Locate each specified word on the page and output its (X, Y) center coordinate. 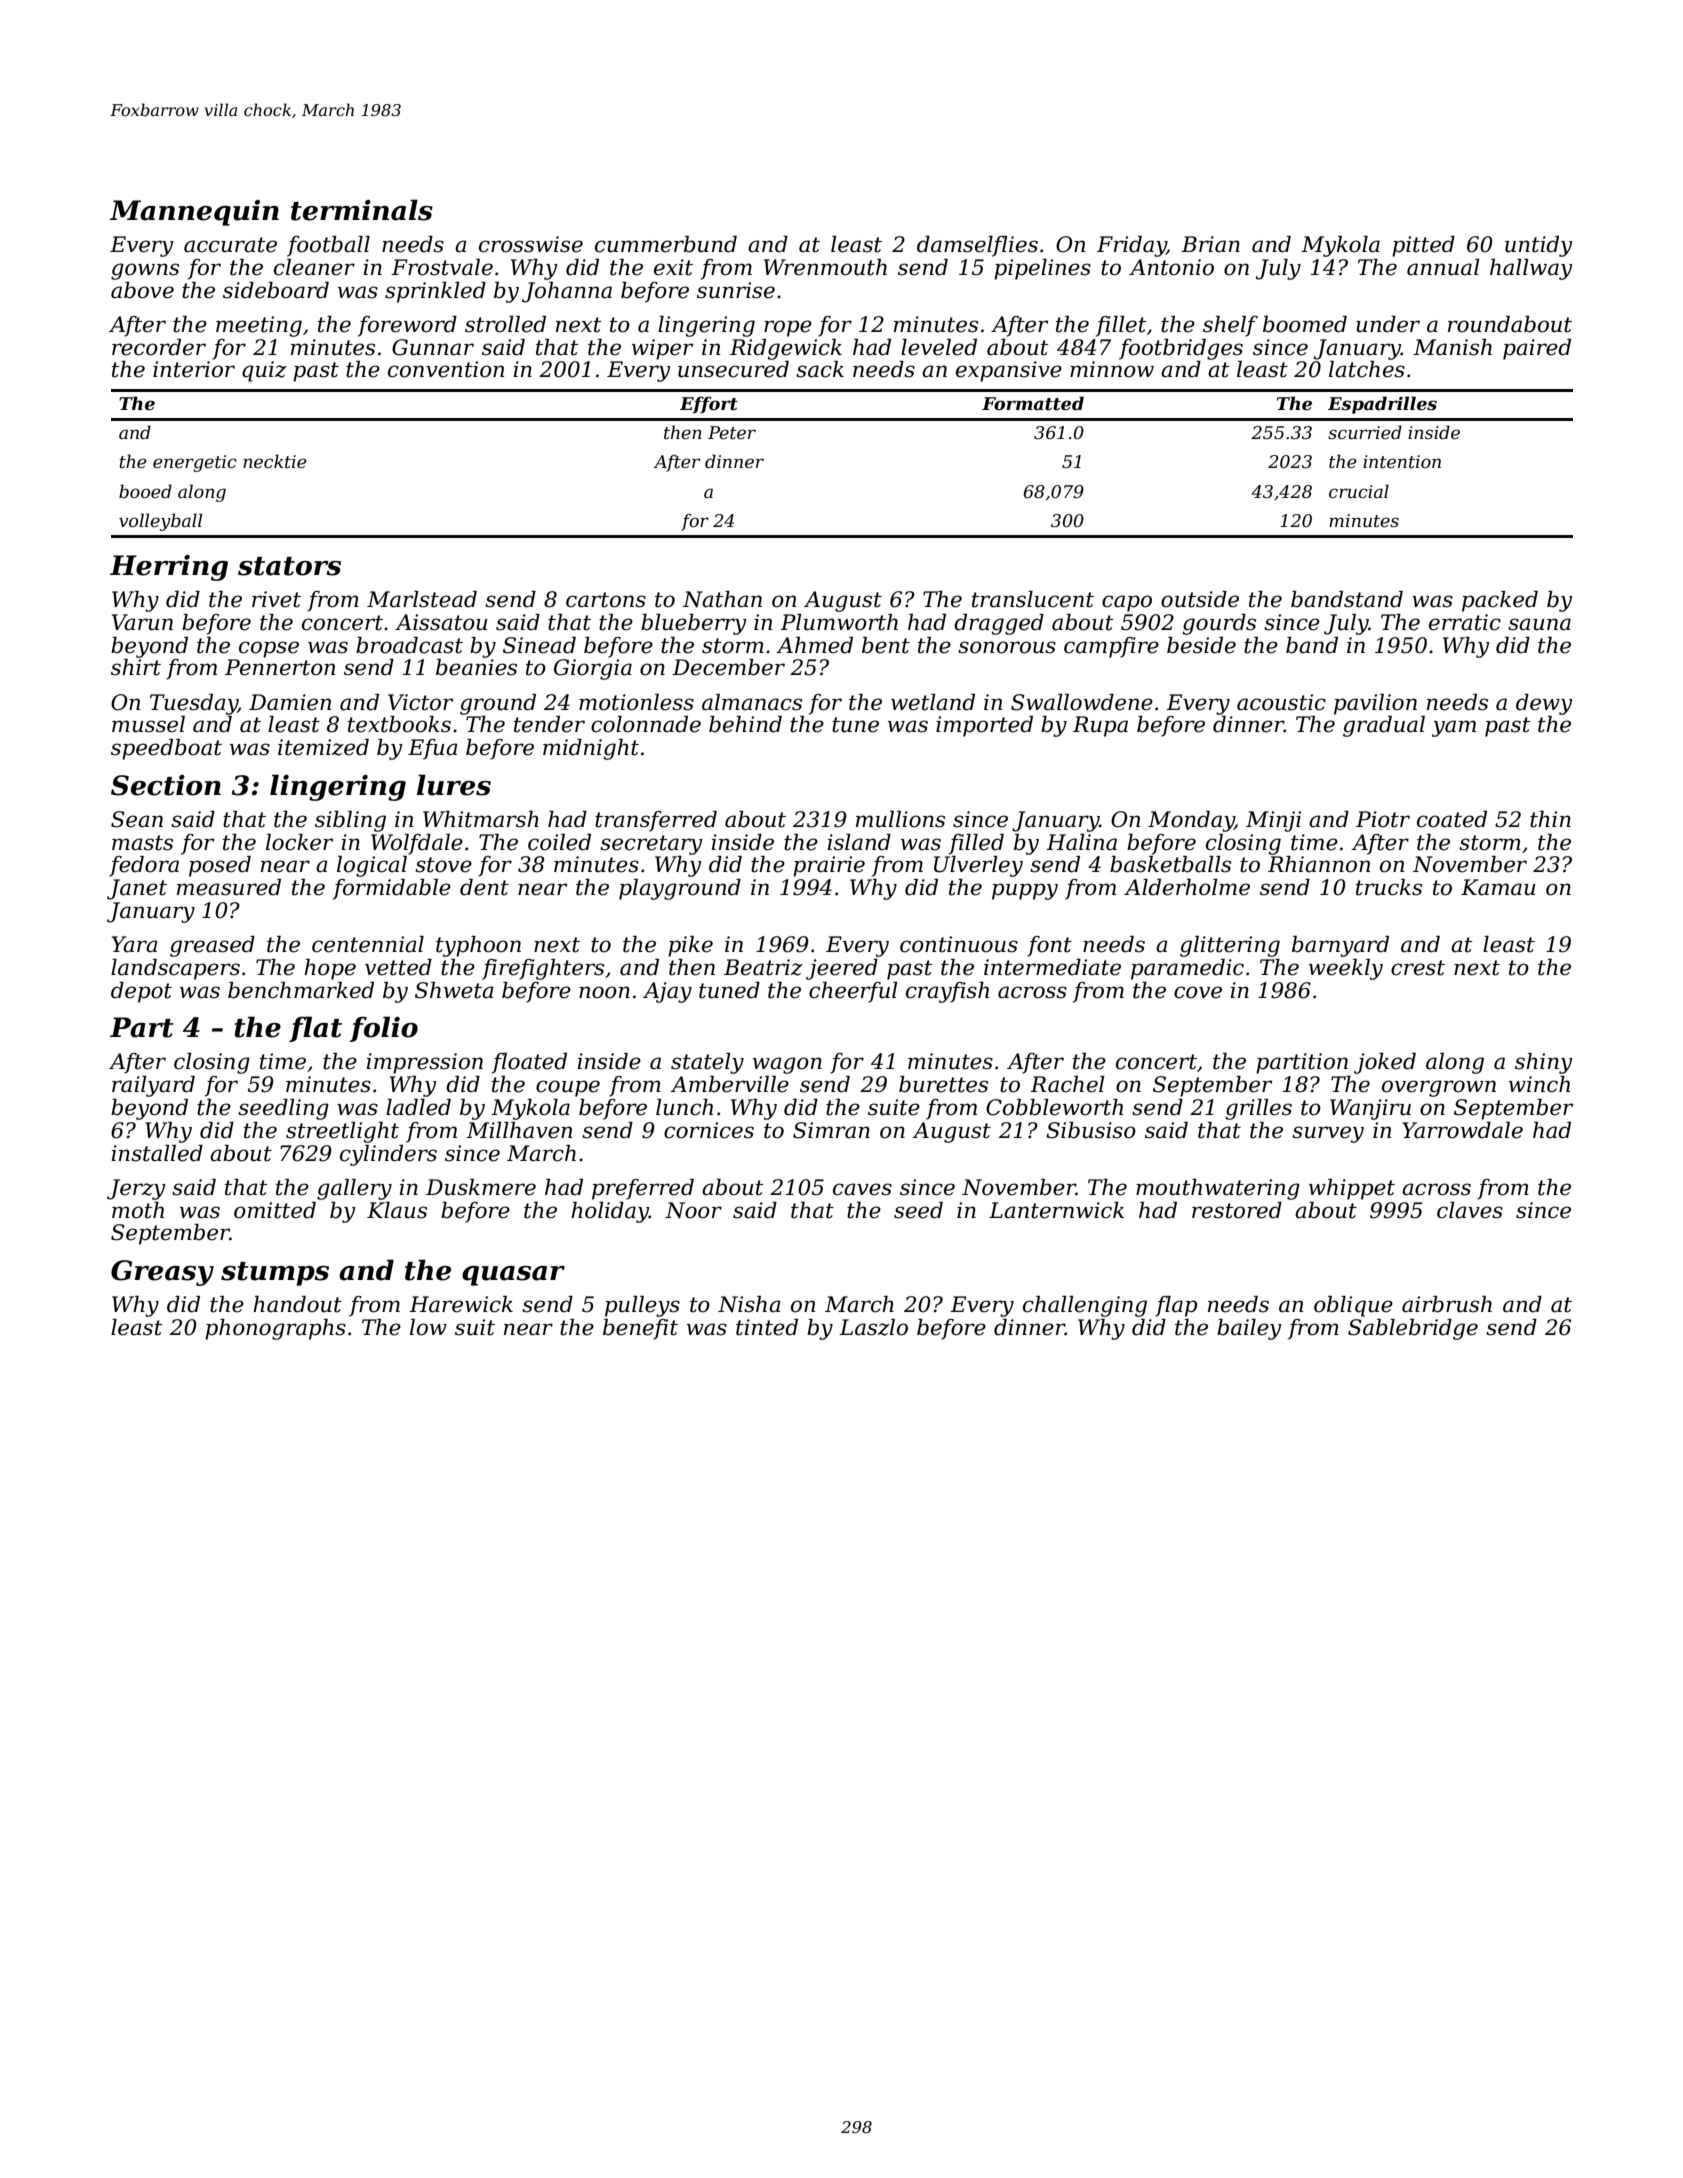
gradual (1384, 726)
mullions (900, 819)
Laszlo (873, 1327)
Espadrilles (1382, 405)
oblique (1353, 1306)
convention (446, 369)
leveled (939, 347)
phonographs (275, 1329)
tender (549, 724)
